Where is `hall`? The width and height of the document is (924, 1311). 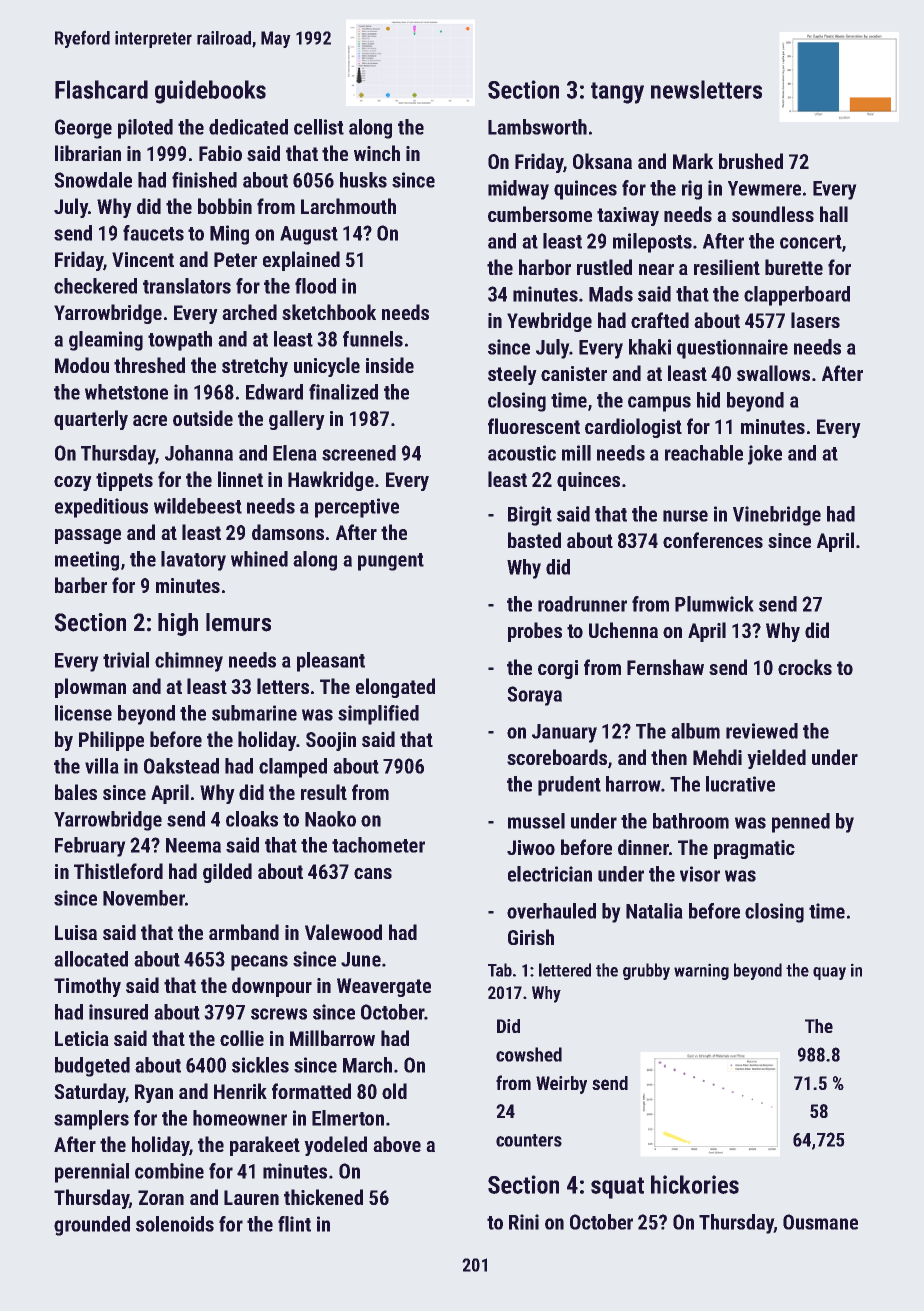 hall is located at coordinates (834, 214).
